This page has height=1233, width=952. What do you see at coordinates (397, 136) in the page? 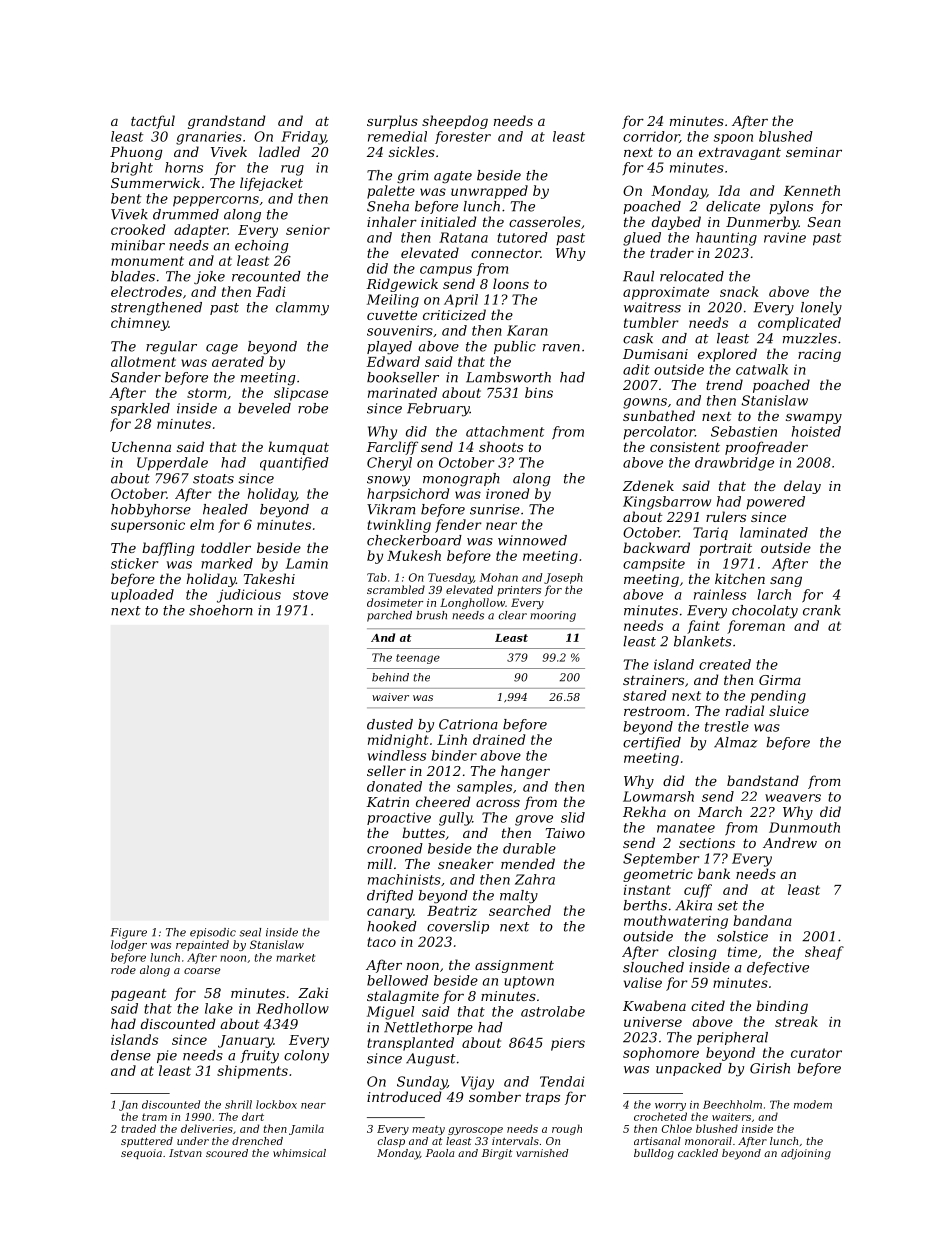
I see `remedial` at bounding box center [397, 136].
